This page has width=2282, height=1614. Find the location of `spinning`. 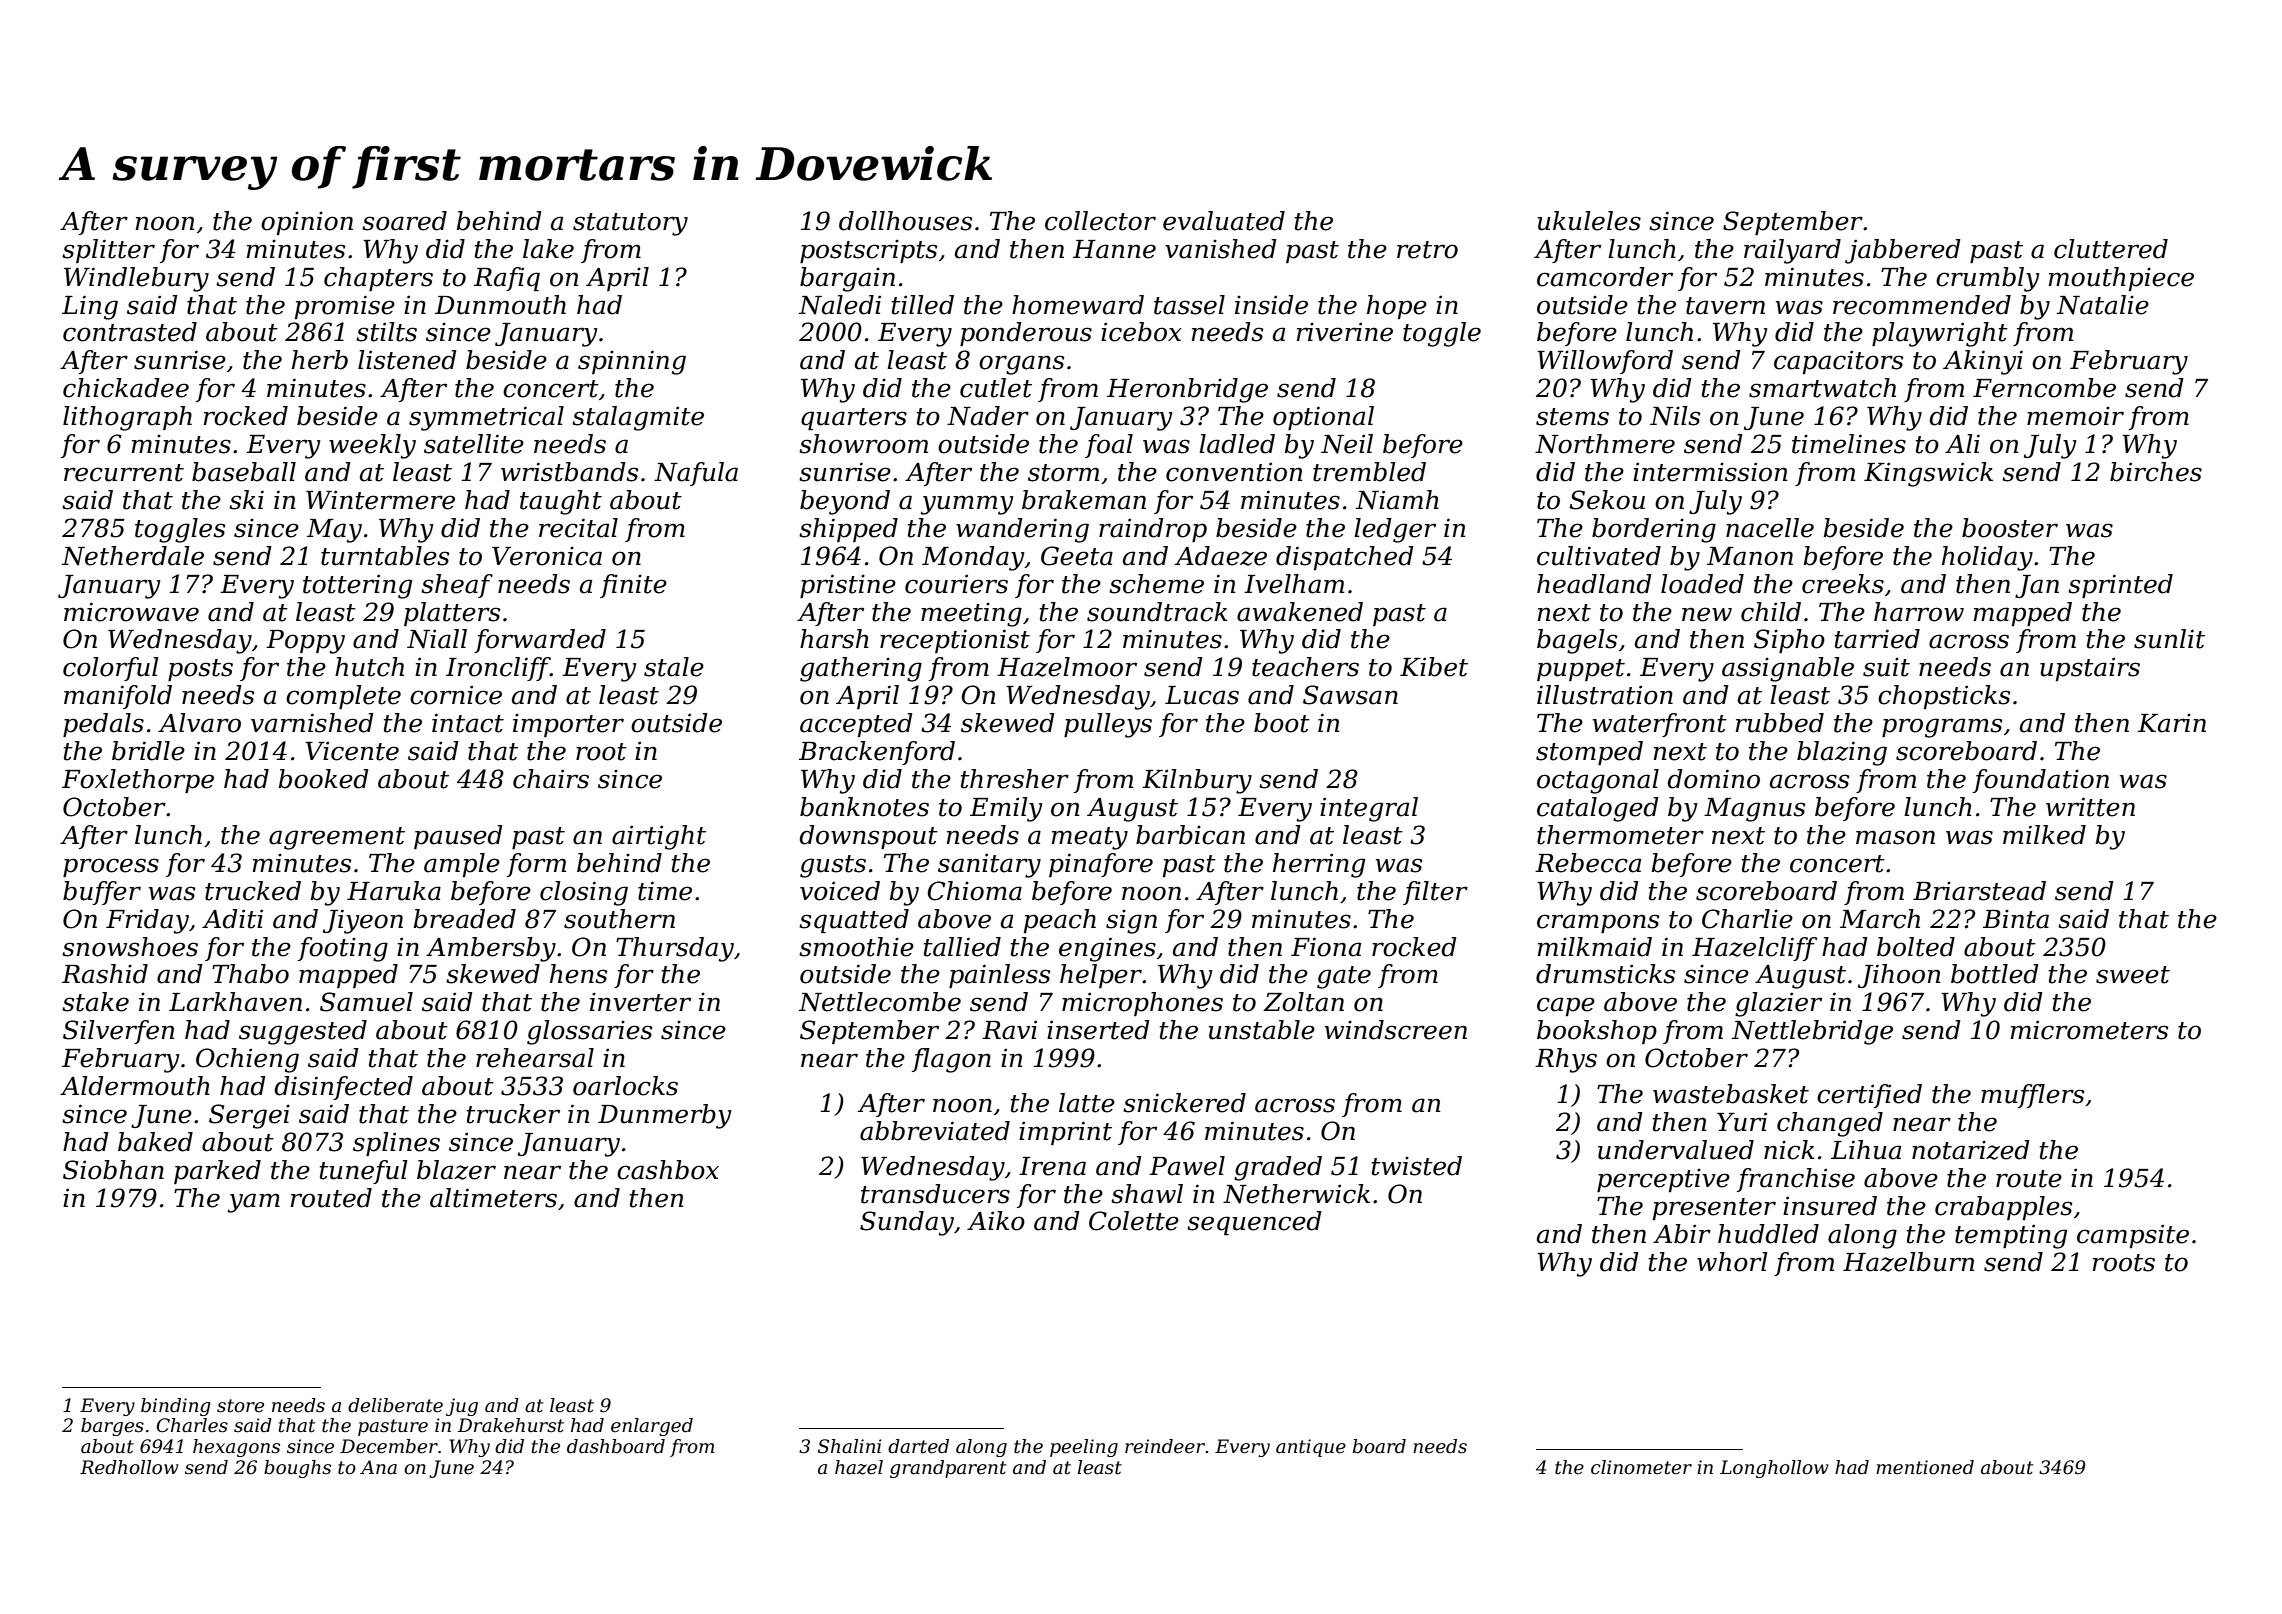

spinning is located at coordinates (632, 362).
